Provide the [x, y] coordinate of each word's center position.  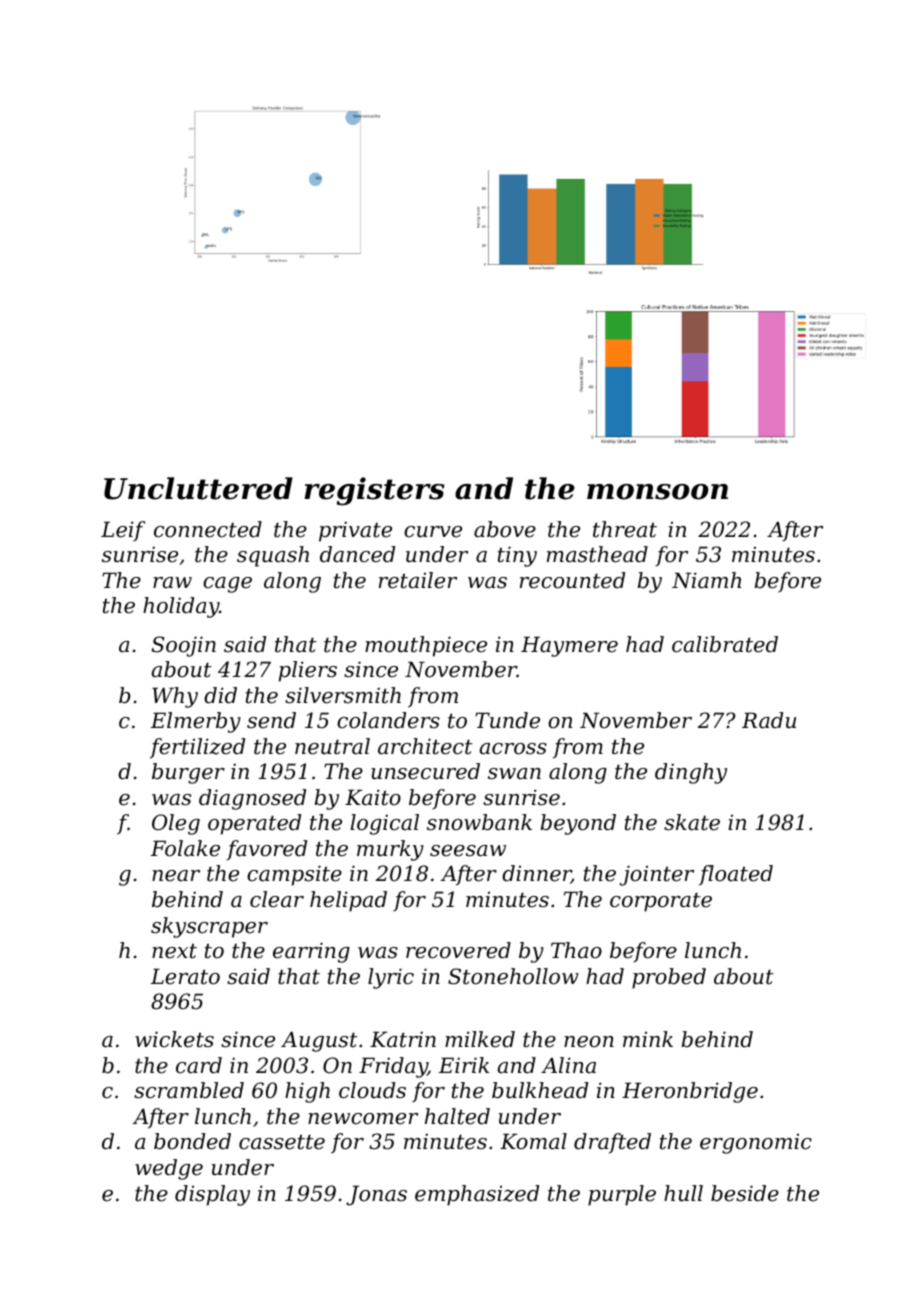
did [220, 695]
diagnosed [252, 799]
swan [514, 774]
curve [433, 532]
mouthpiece [426, 646]
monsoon [657, 492]
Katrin [403, 1039]
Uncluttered [198, 488]
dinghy [691, 773]
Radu [769, 720]
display [212, 1195]
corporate [661, 902]
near [176, 876]
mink [648, 1039]
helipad [348, 901]
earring [311, 952]
